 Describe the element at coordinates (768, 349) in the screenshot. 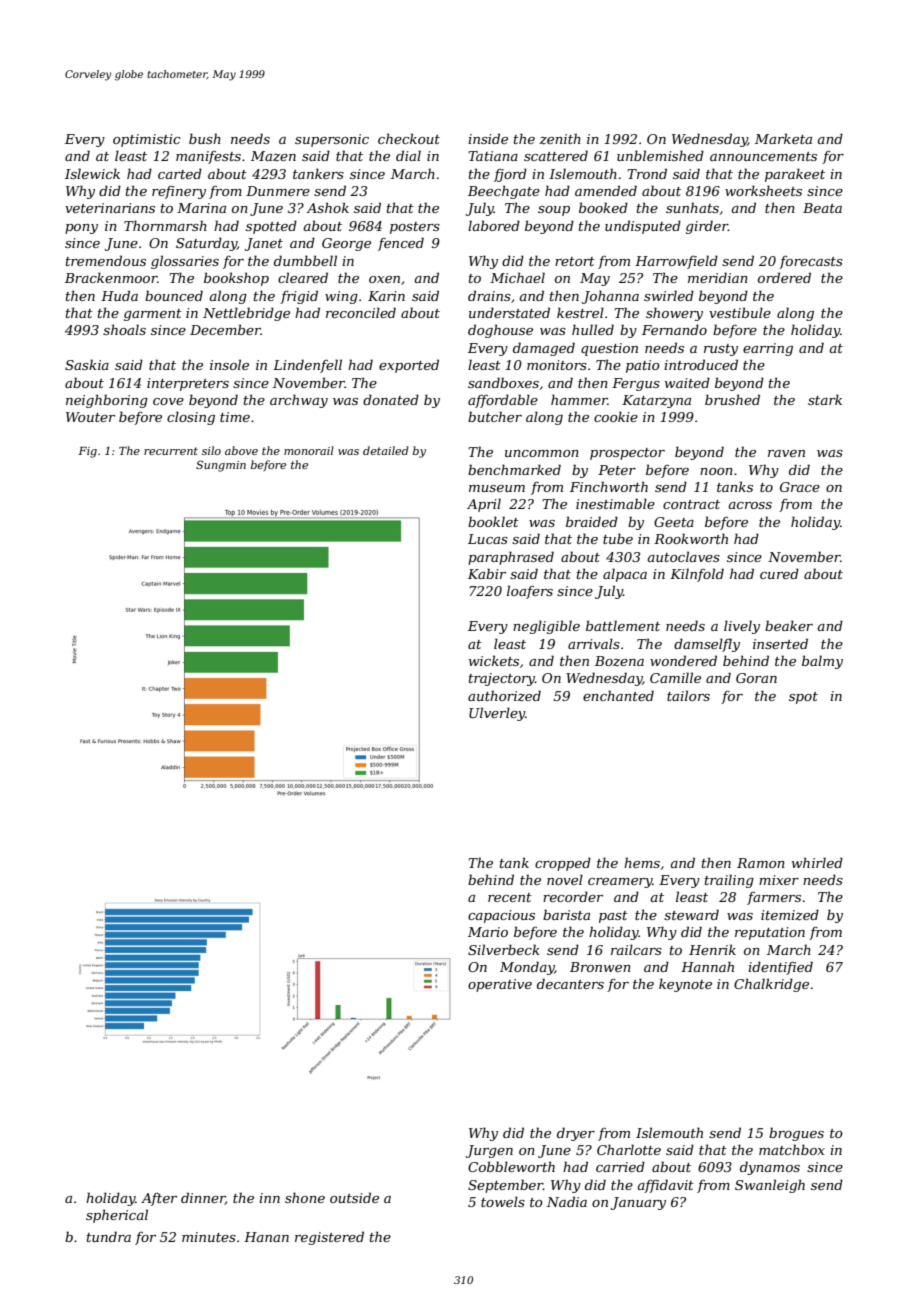

I see `earring` at that location.
